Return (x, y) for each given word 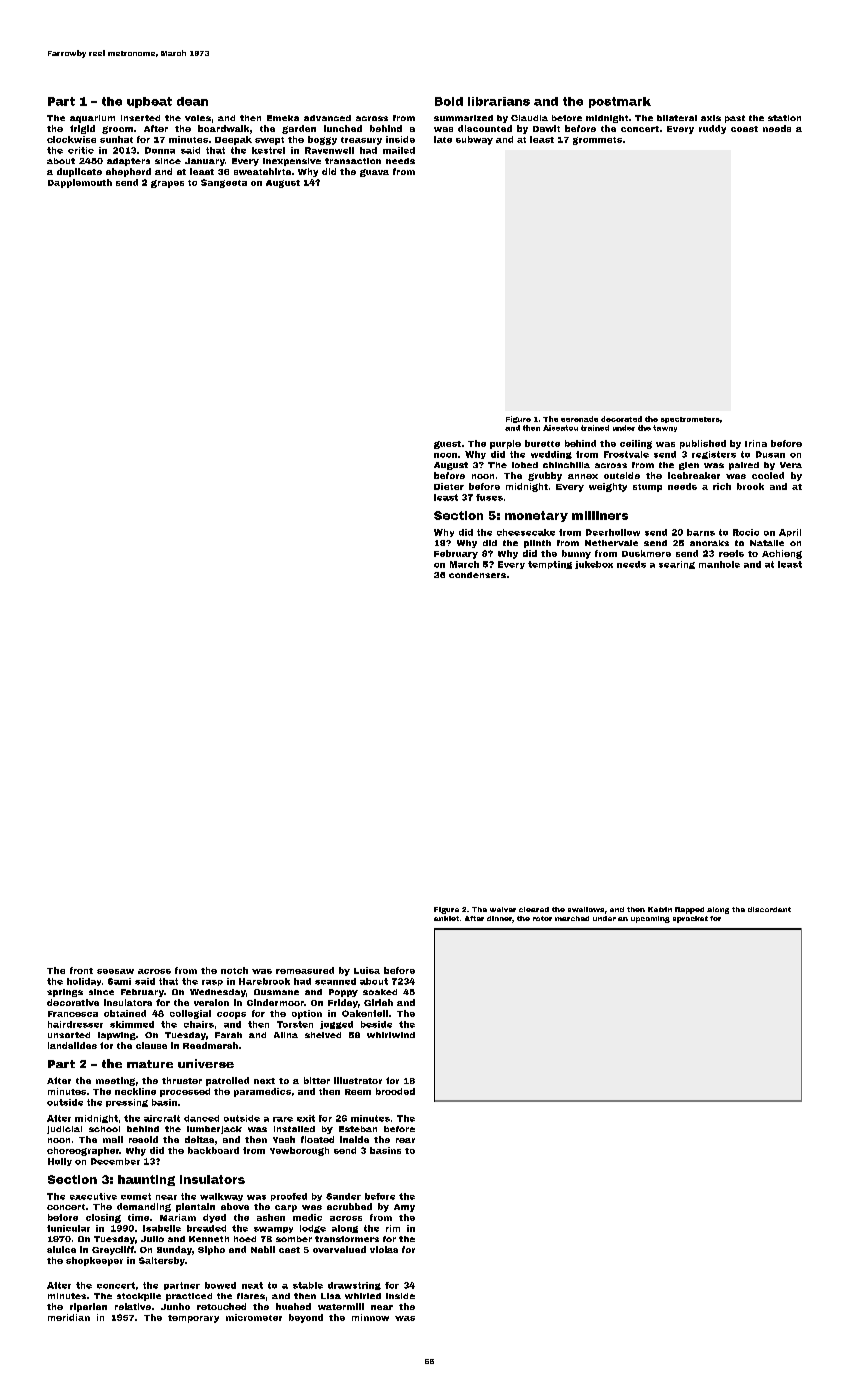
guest (447, 445)
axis (711, 118)
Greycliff (113, 1250)
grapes (167, 184)
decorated (621, 419)
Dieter (449, 486)
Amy (404, 1208)
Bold (449, 101)
